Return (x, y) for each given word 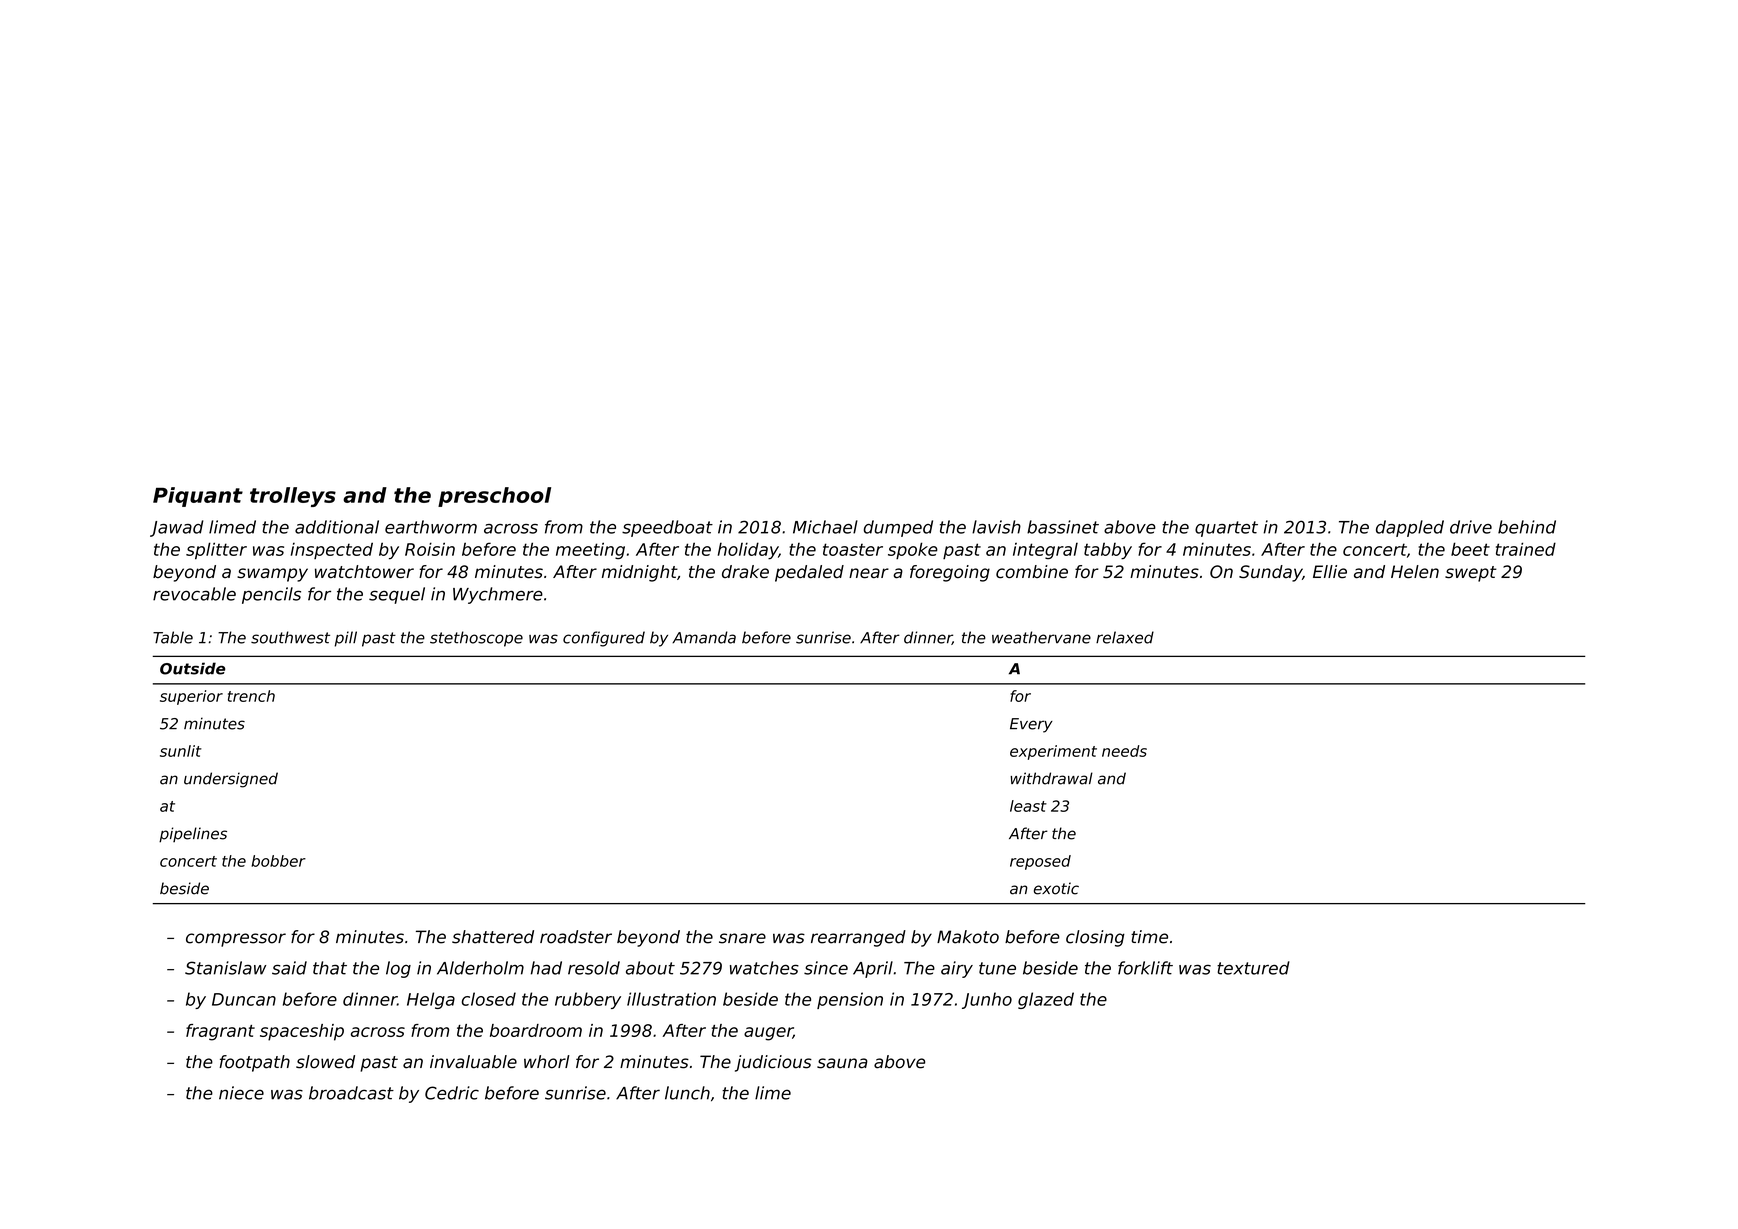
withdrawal (1051, 778)
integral (1045, 551)
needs (1124, 751)
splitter (216, 550)
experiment (1053, 752)
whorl (547, 1062)
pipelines (193, 835)
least (1028, 806)
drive (1471, 527)
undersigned (231, 780)
